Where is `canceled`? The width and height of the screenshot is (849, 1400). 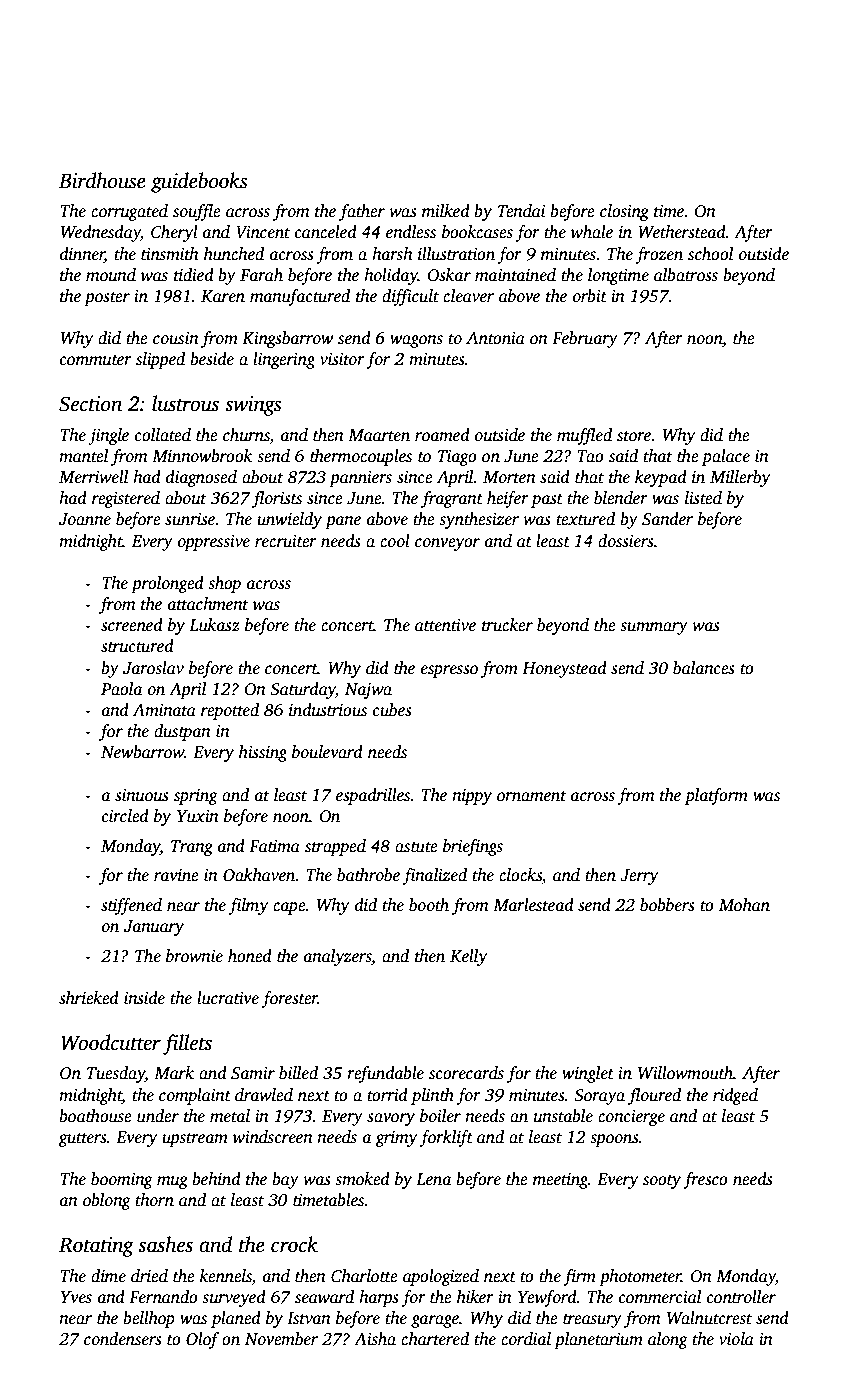 canceled is located at coordinates (326, 232).
